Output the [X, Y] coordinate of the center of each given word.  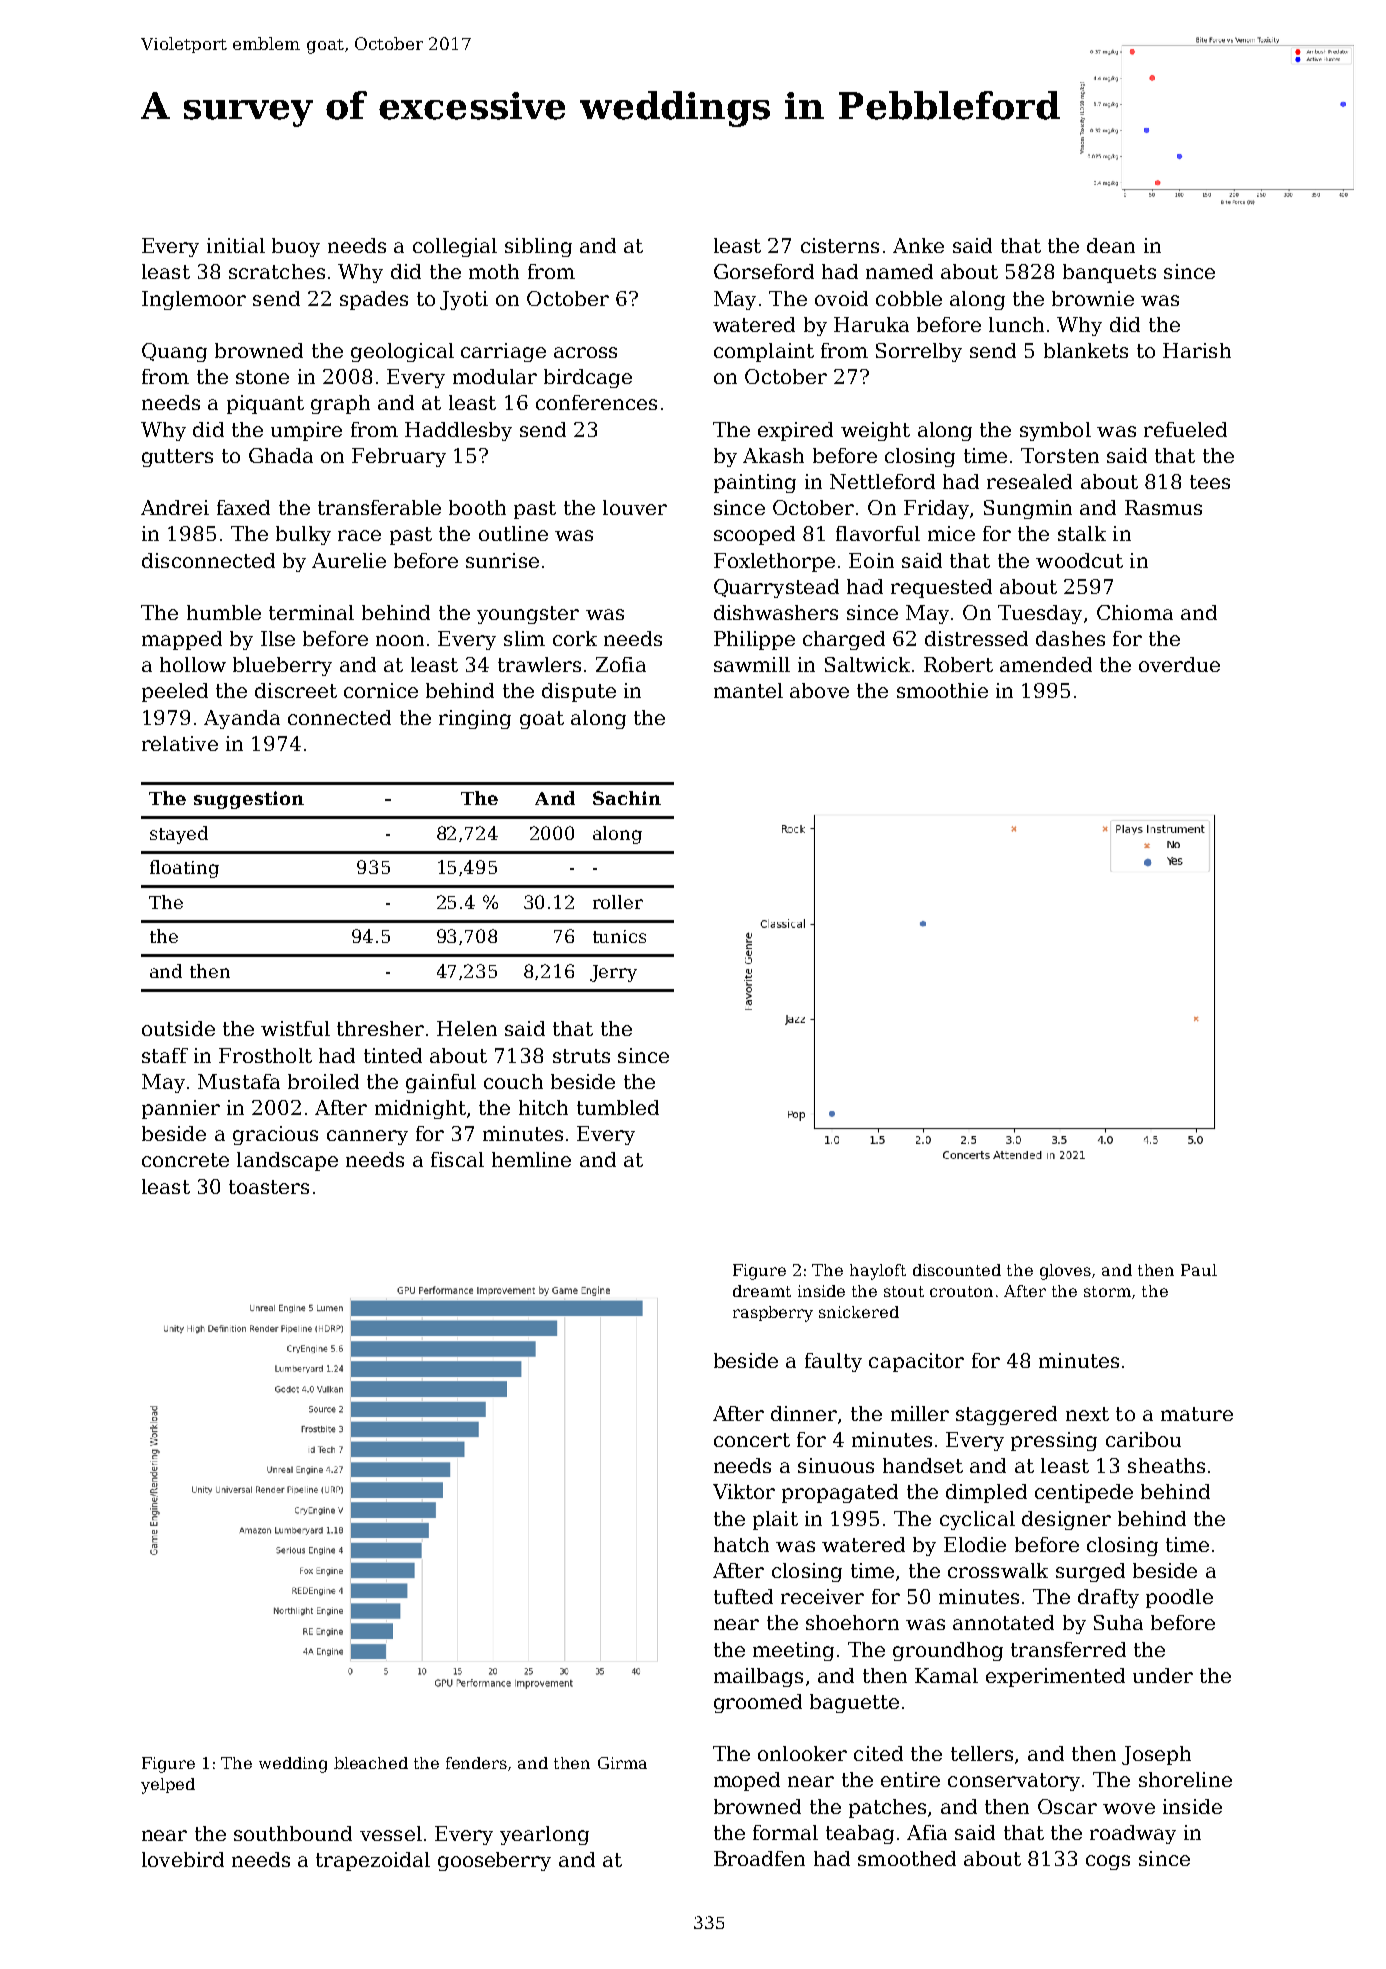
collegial [455, 247]
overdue [1179, 664]
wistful [295, 1028]
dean [1111, 245]
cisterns [840, 245]
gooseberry [494, 1861]
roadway [1133, 1834]
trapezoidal [373, 1861]
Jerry [613, 973]
